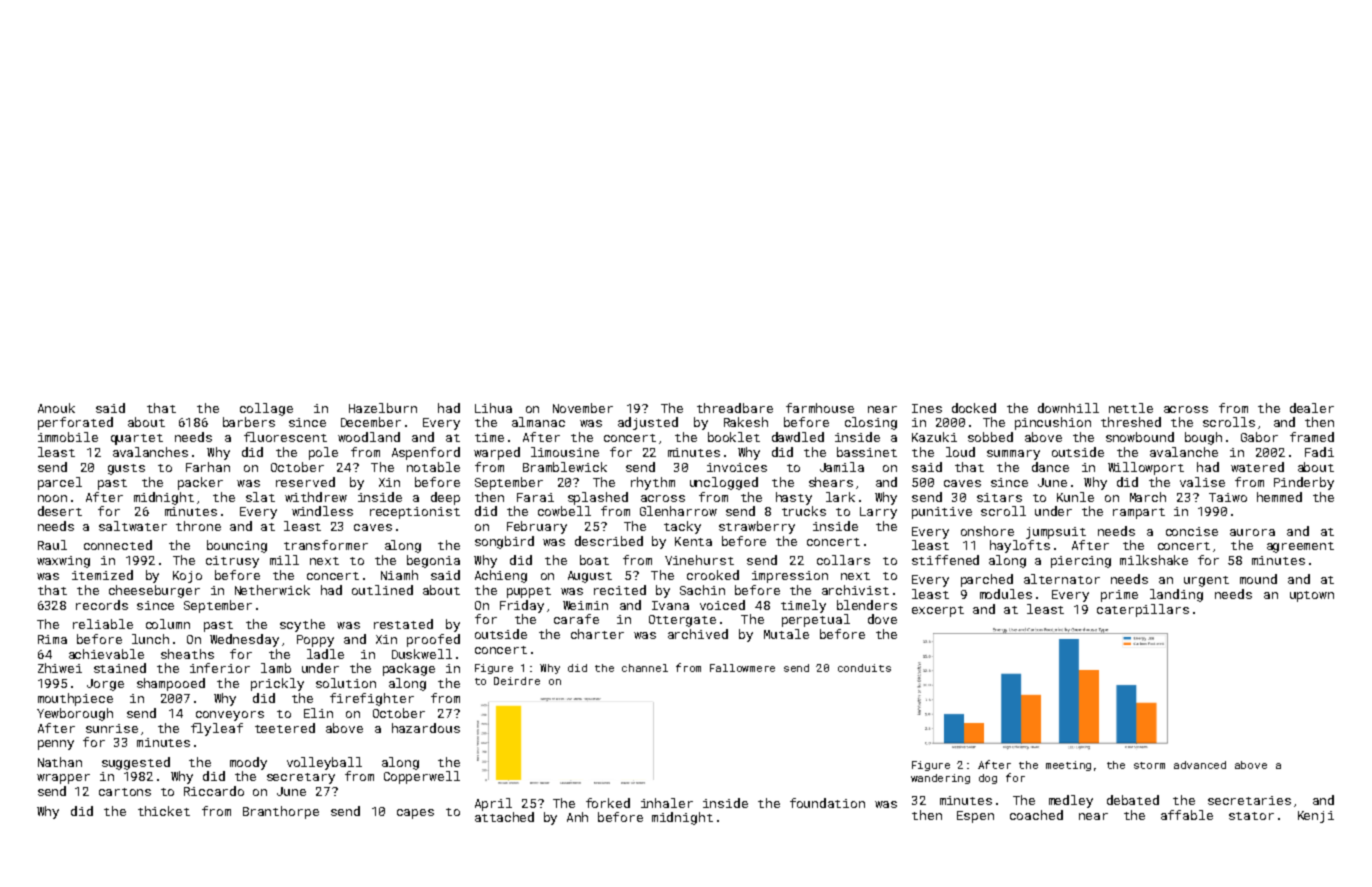 This image has height=887, width=1372. Describe the element at coordinates (667, 803) in the image. I see `inhaler` at that location.
